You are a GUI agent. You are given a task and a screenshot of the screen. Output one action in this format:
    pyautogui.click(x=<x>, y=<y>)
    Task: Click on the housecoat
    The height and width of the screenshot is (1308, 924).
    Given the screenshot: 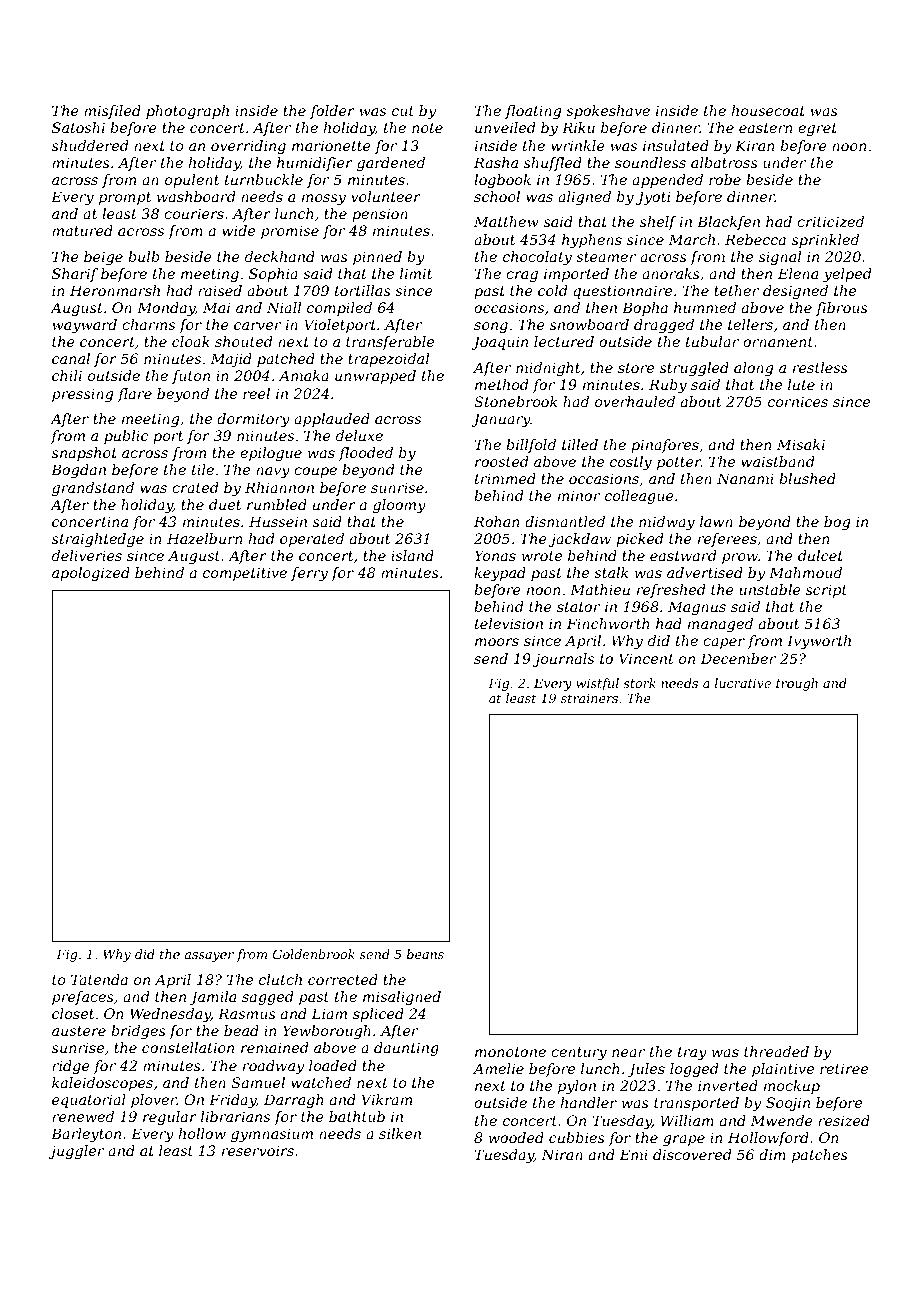 What is the action you would take?
    pyautogui.click(x=768, y=110)
